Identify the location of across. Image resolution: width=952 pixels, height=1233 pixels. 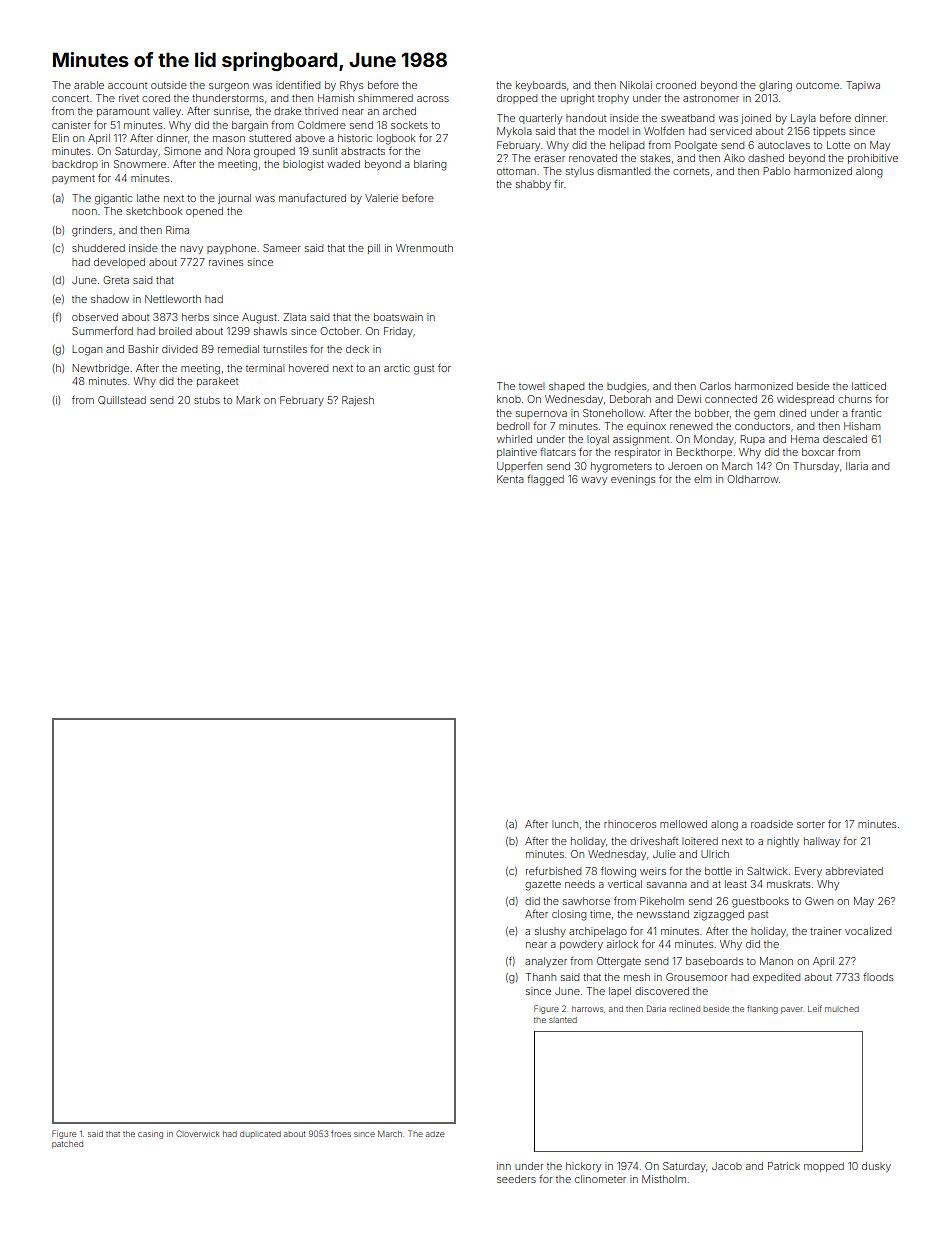
(433, 99).
